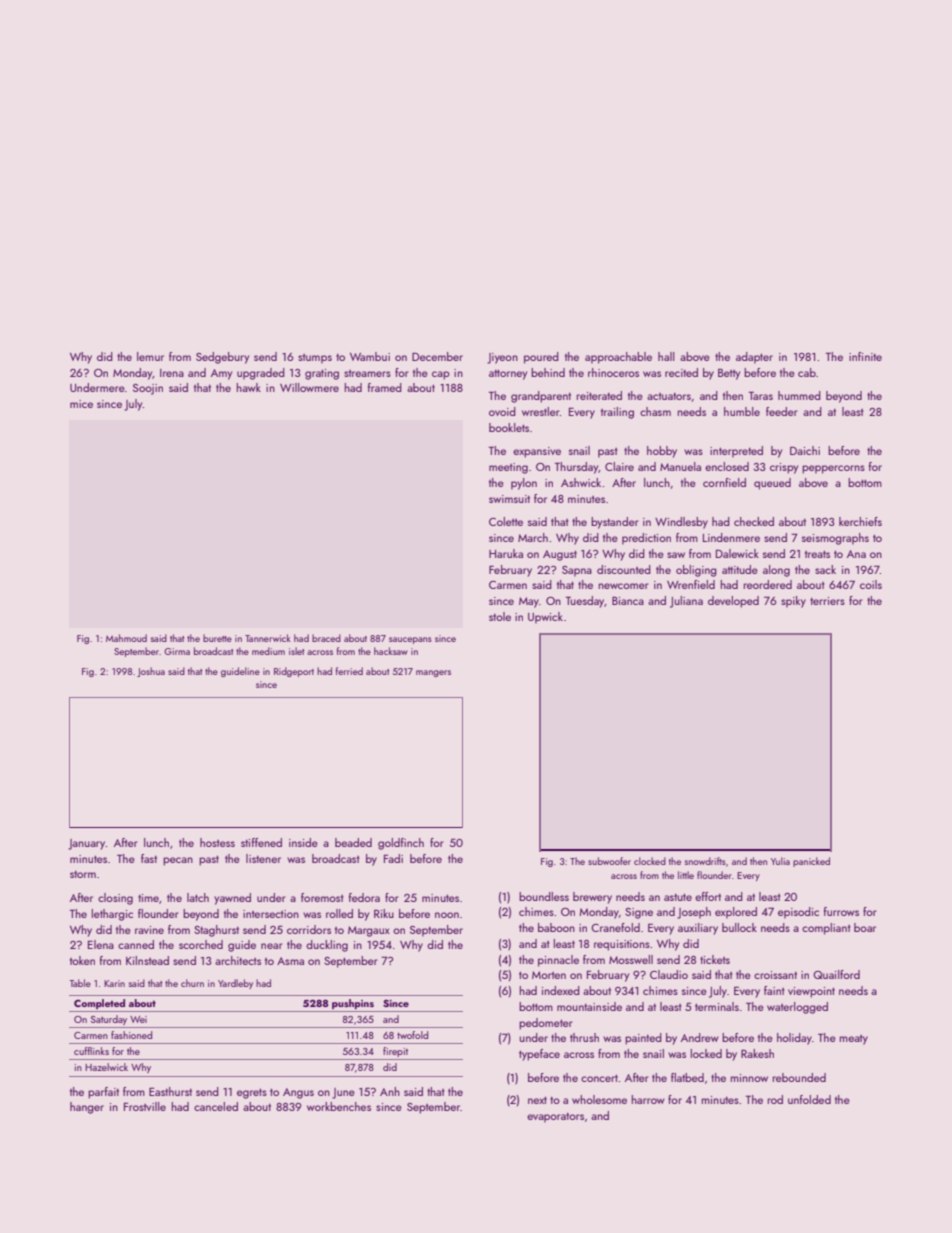 This page has width=952, height=1233. I want to click on Yulia, so click(780, 861).
